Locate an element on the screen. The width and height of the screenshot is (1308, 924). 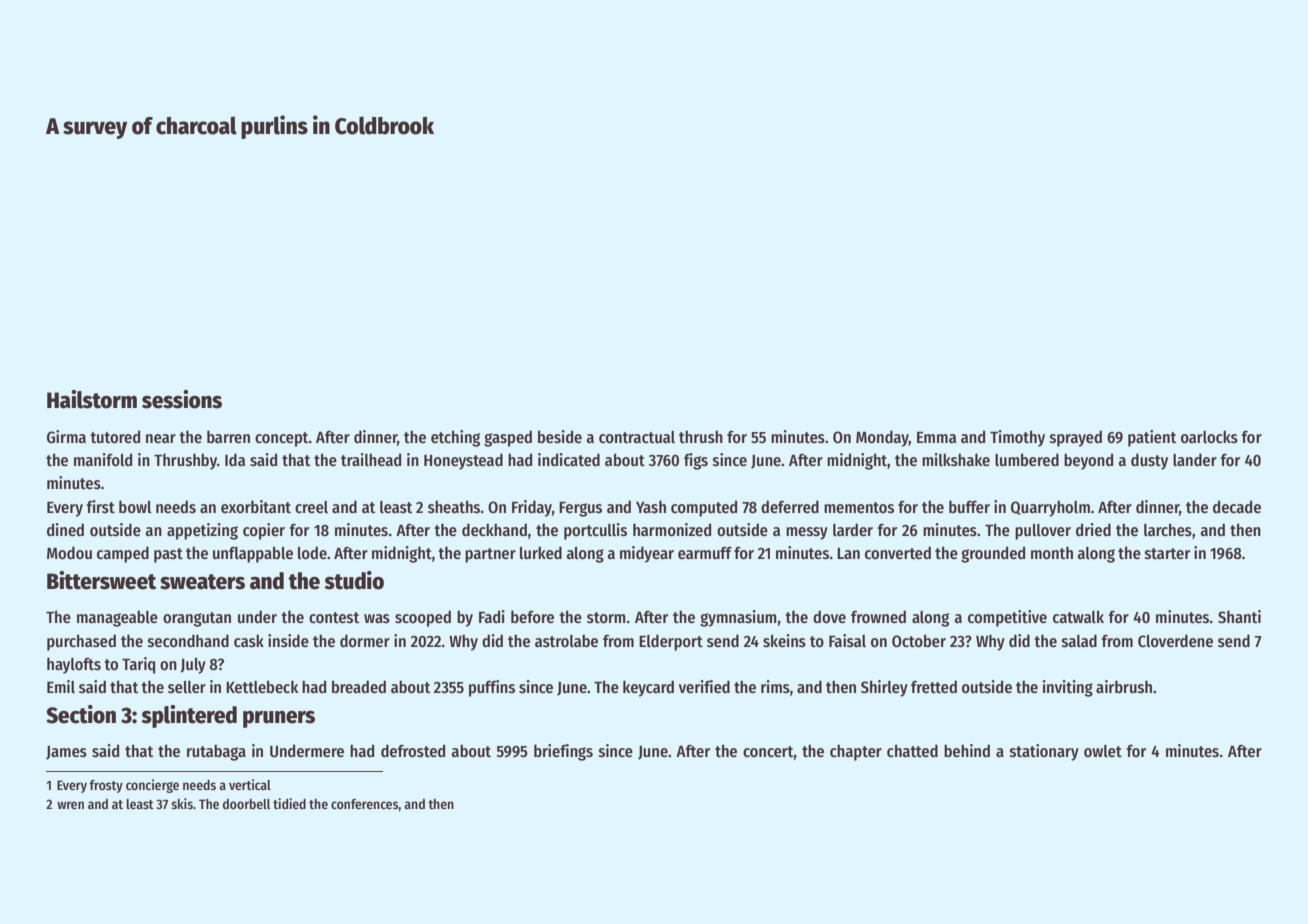
partner is located at coordinates (490, 555).
